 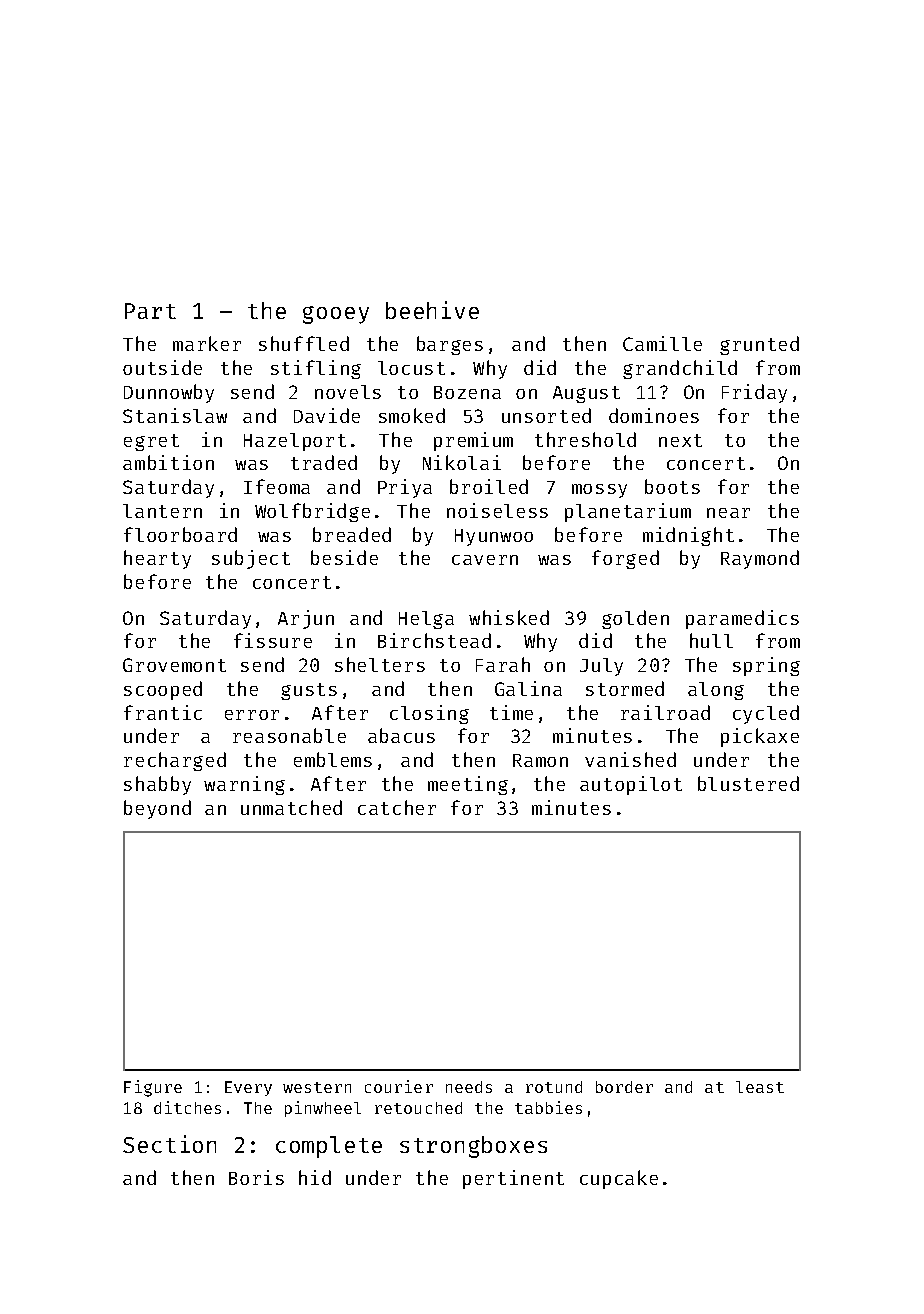 What do you see at coordinates (754, 393) in the screenshot?
I see `Friday` at bounding box center [754, 393].
